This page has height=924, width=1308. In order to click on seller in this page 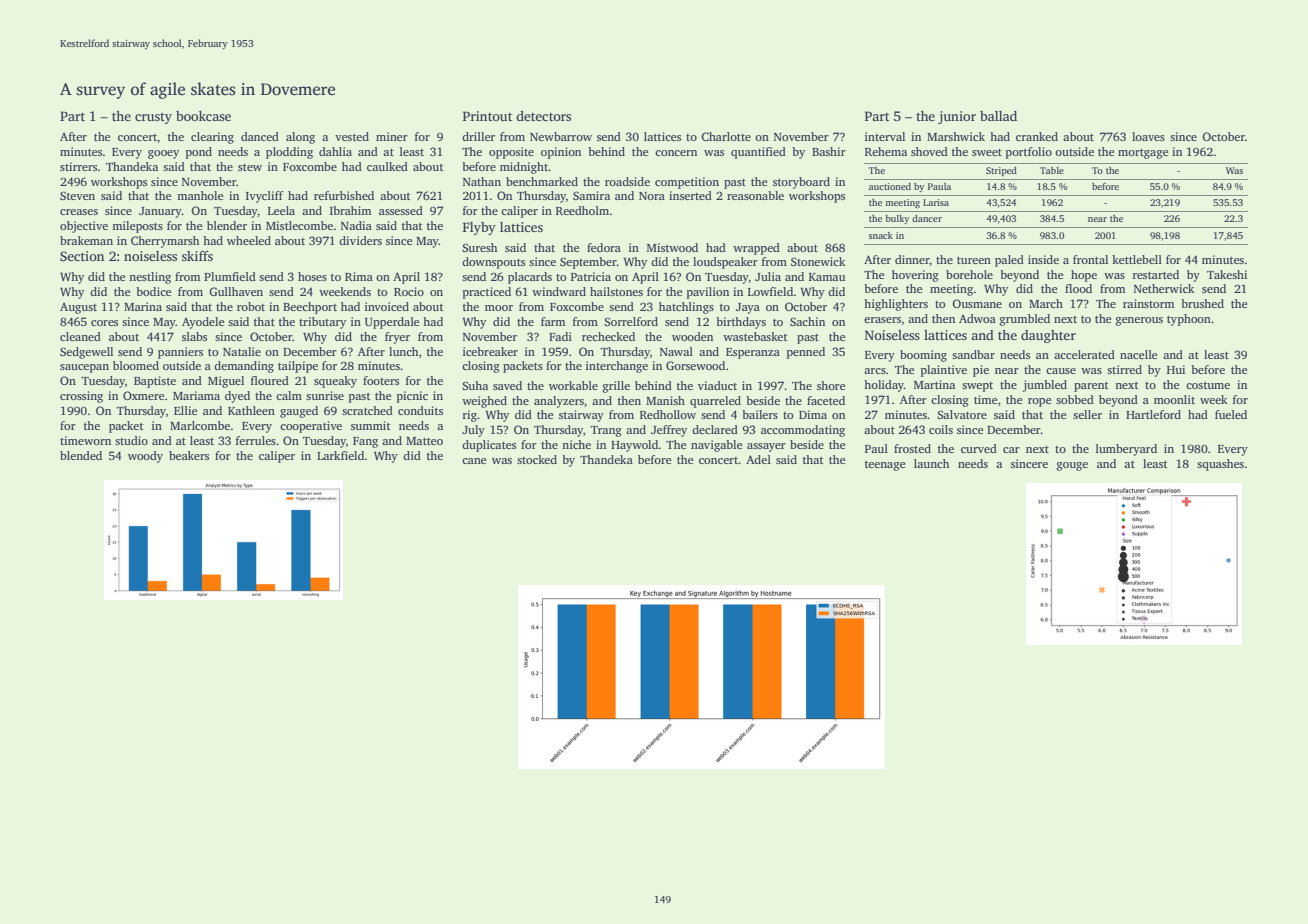, I will do `click(1087, 414)`.
